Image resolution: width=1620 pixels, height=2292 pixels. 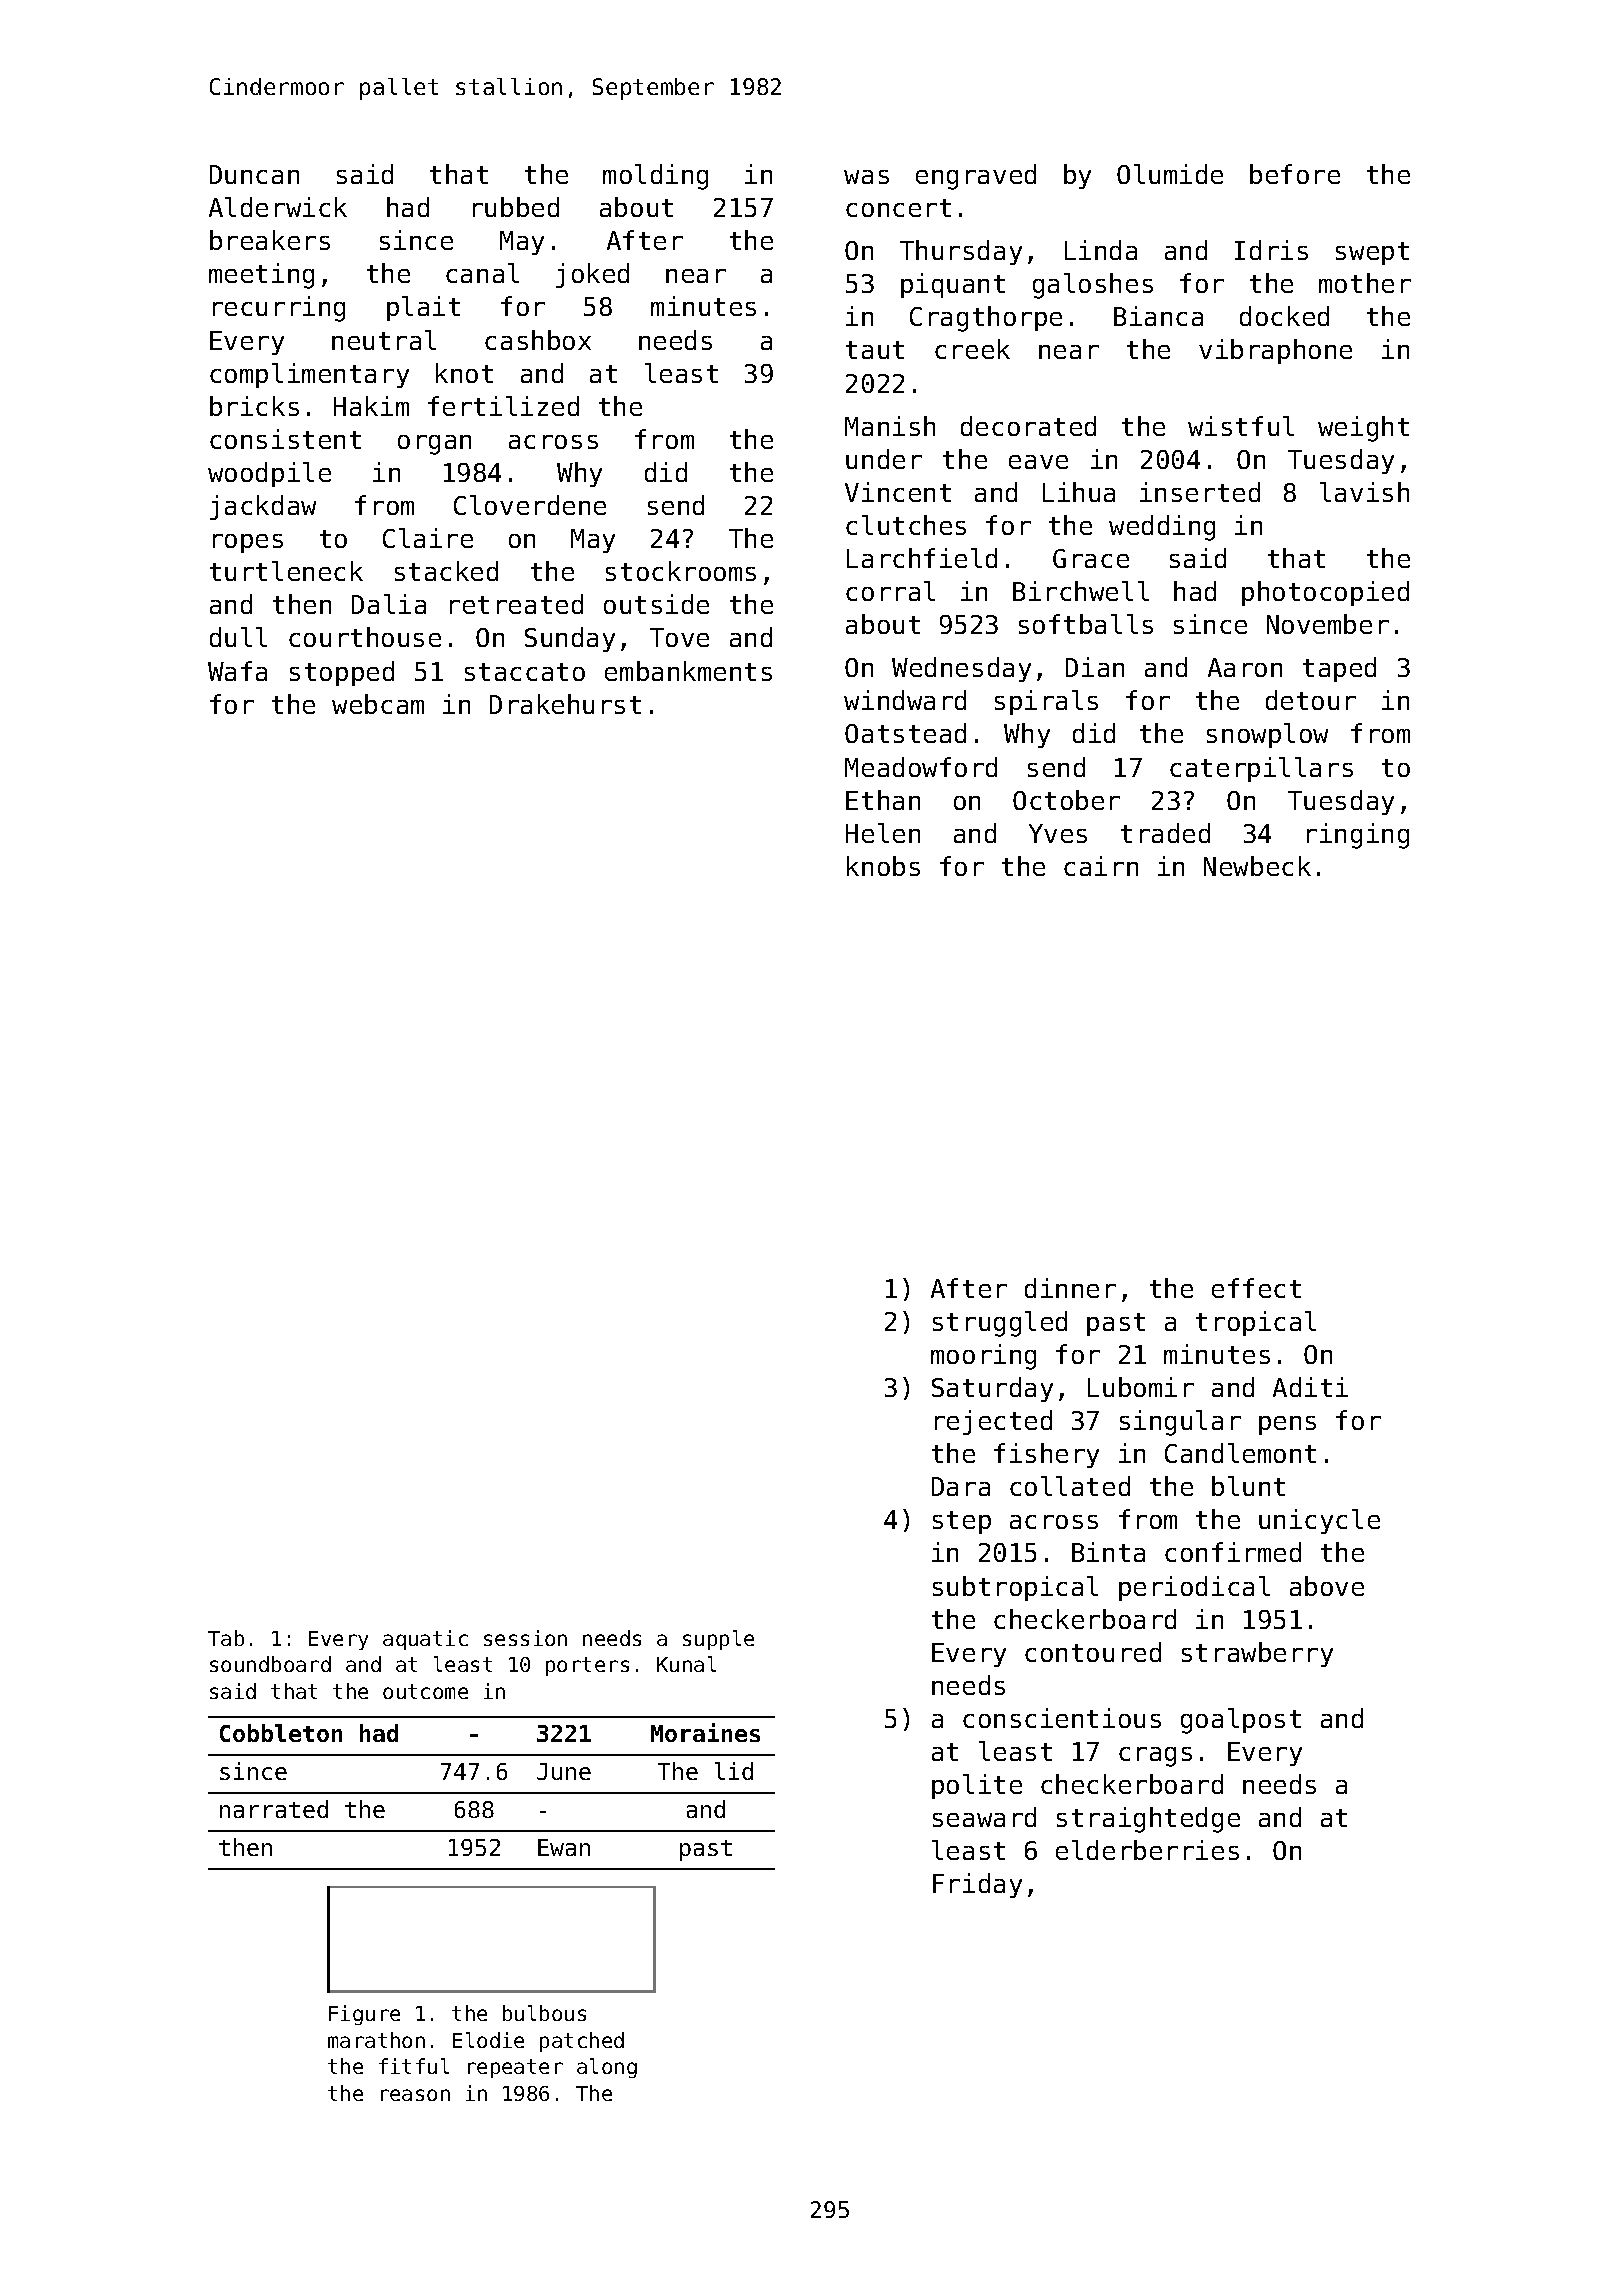 What do you see at coordinates (1327, 1586) in the page?
I see `above` at bounding box center [1327, 1586].
